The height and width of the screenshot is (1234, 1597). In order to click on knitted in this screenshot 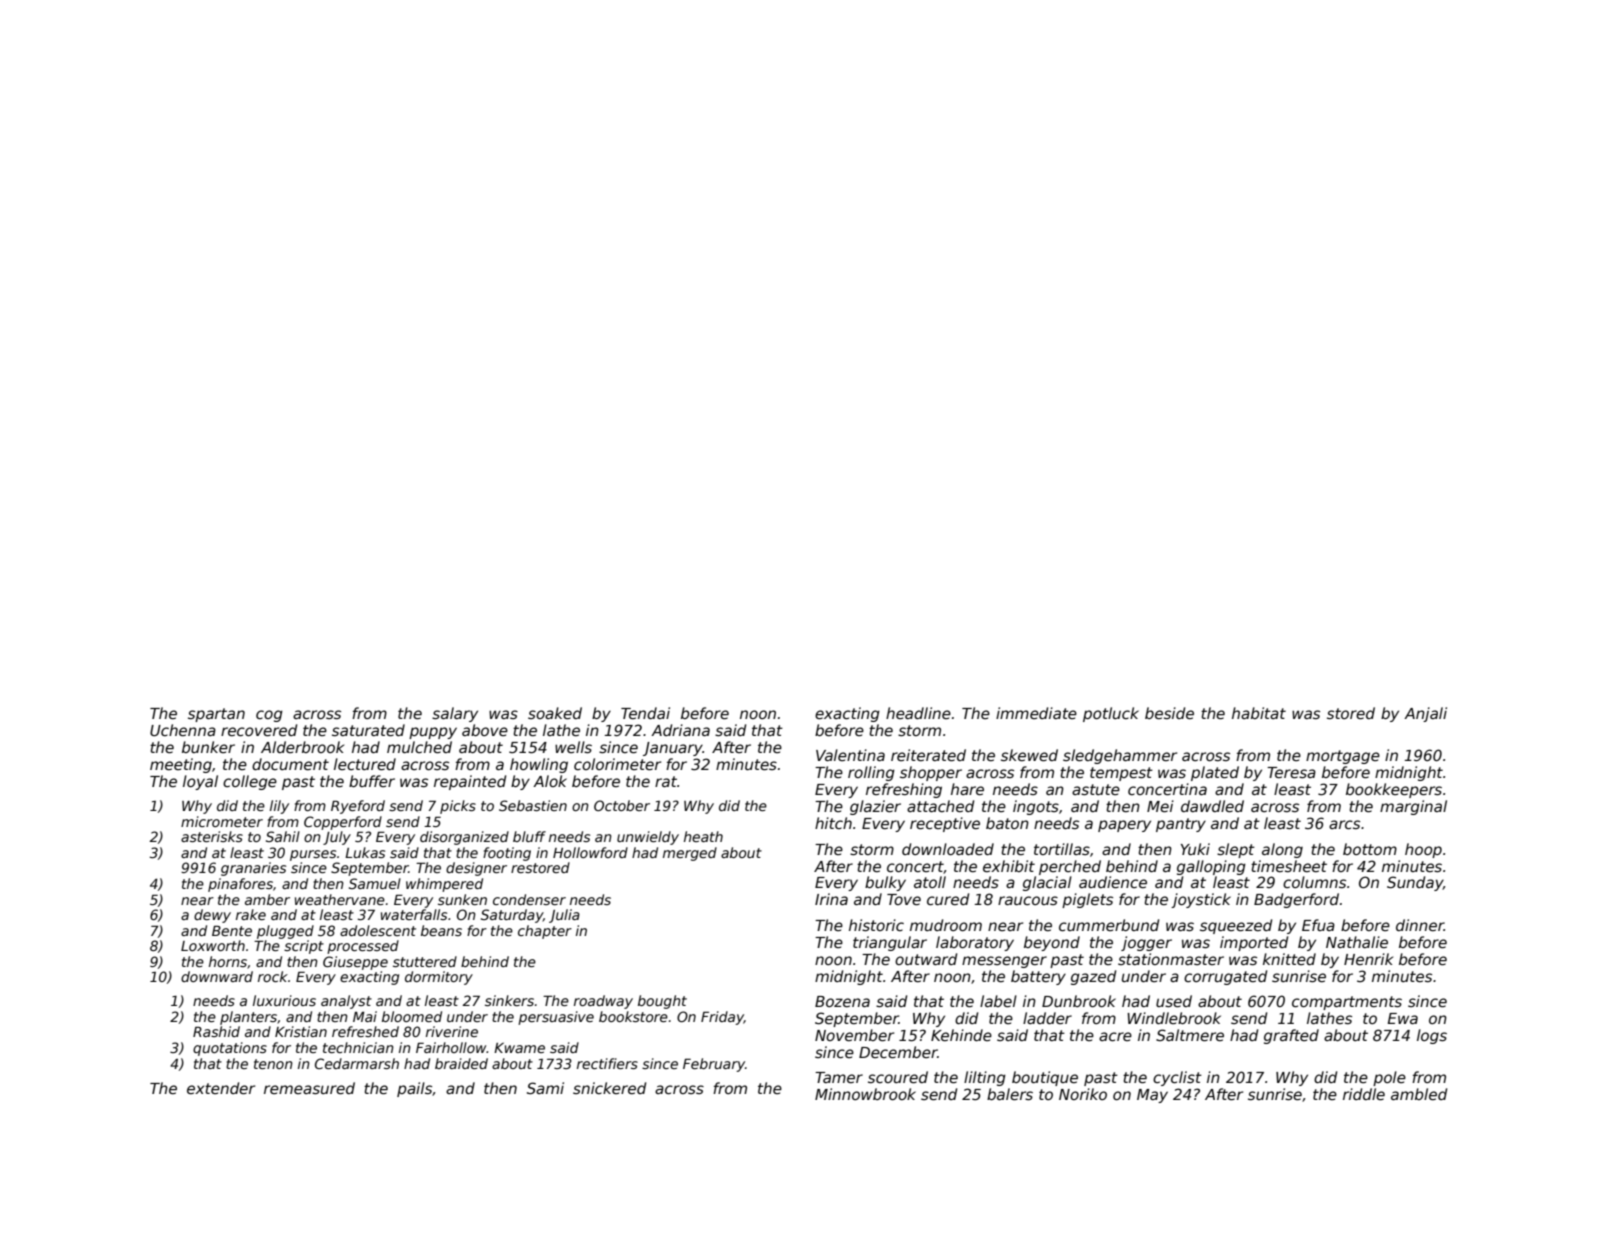, I will do `click(1289, 959)`.
